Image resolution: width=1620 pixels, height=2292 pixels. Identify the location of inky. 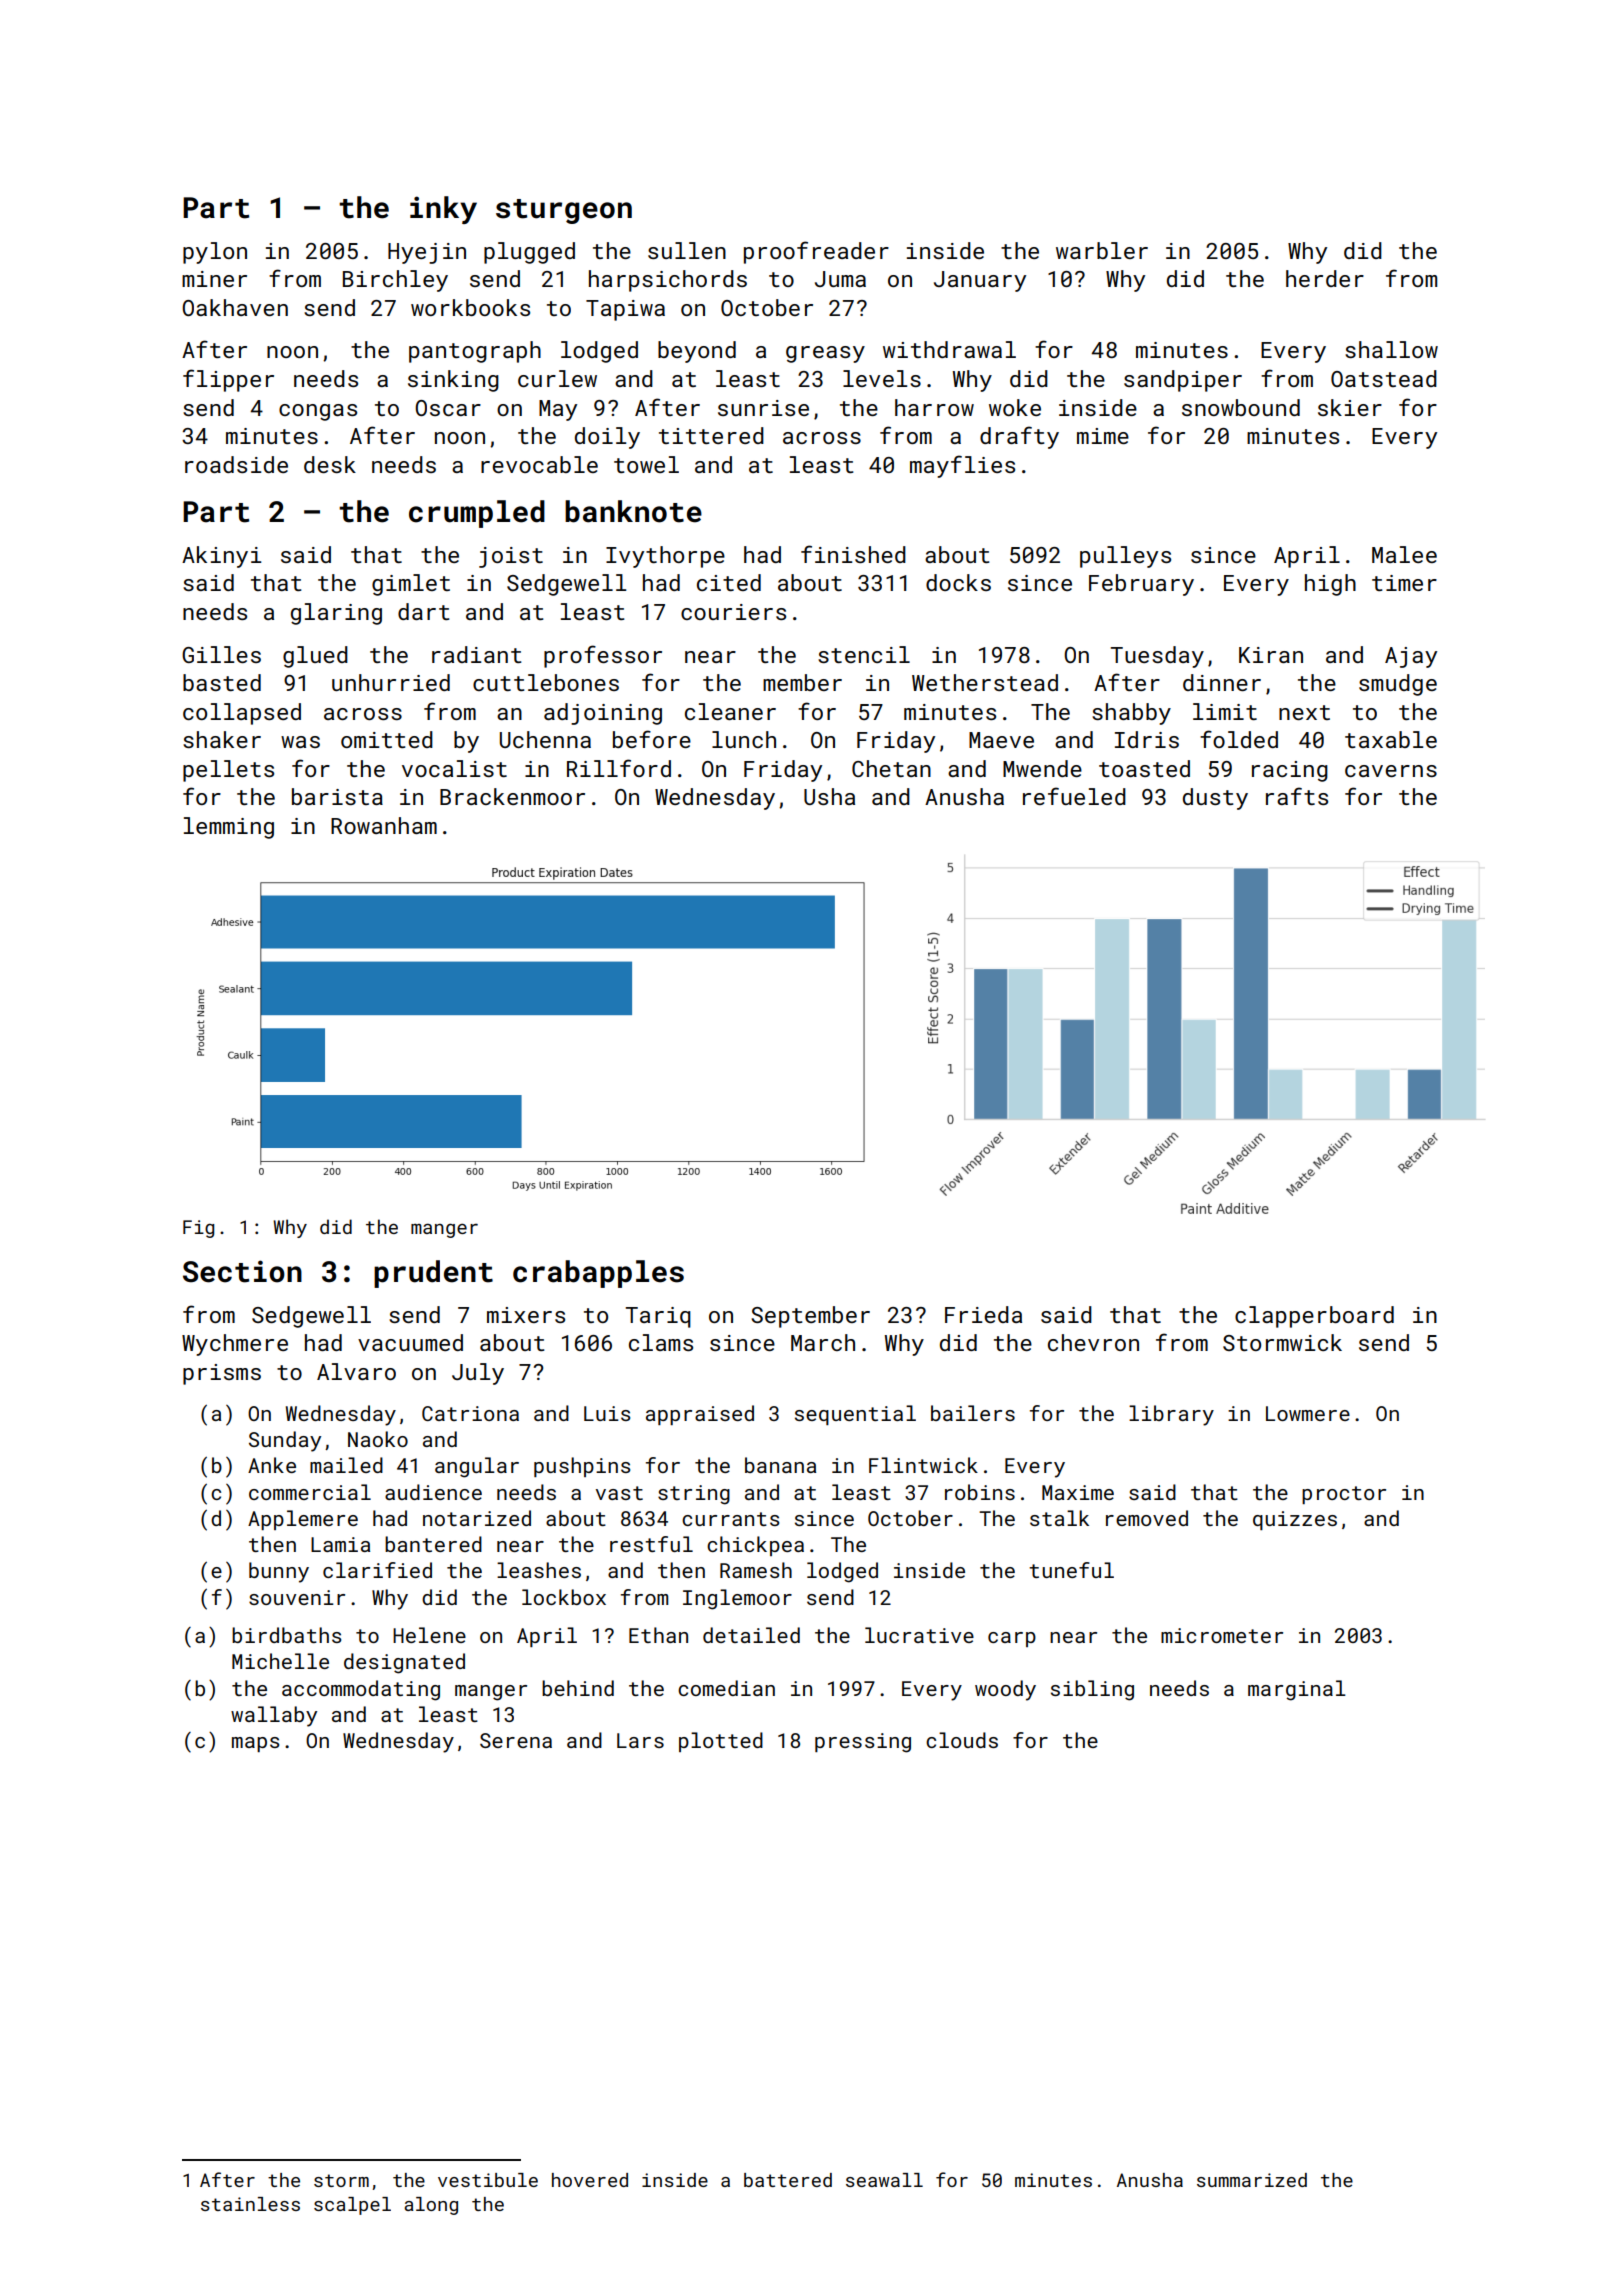
(443, 210).
